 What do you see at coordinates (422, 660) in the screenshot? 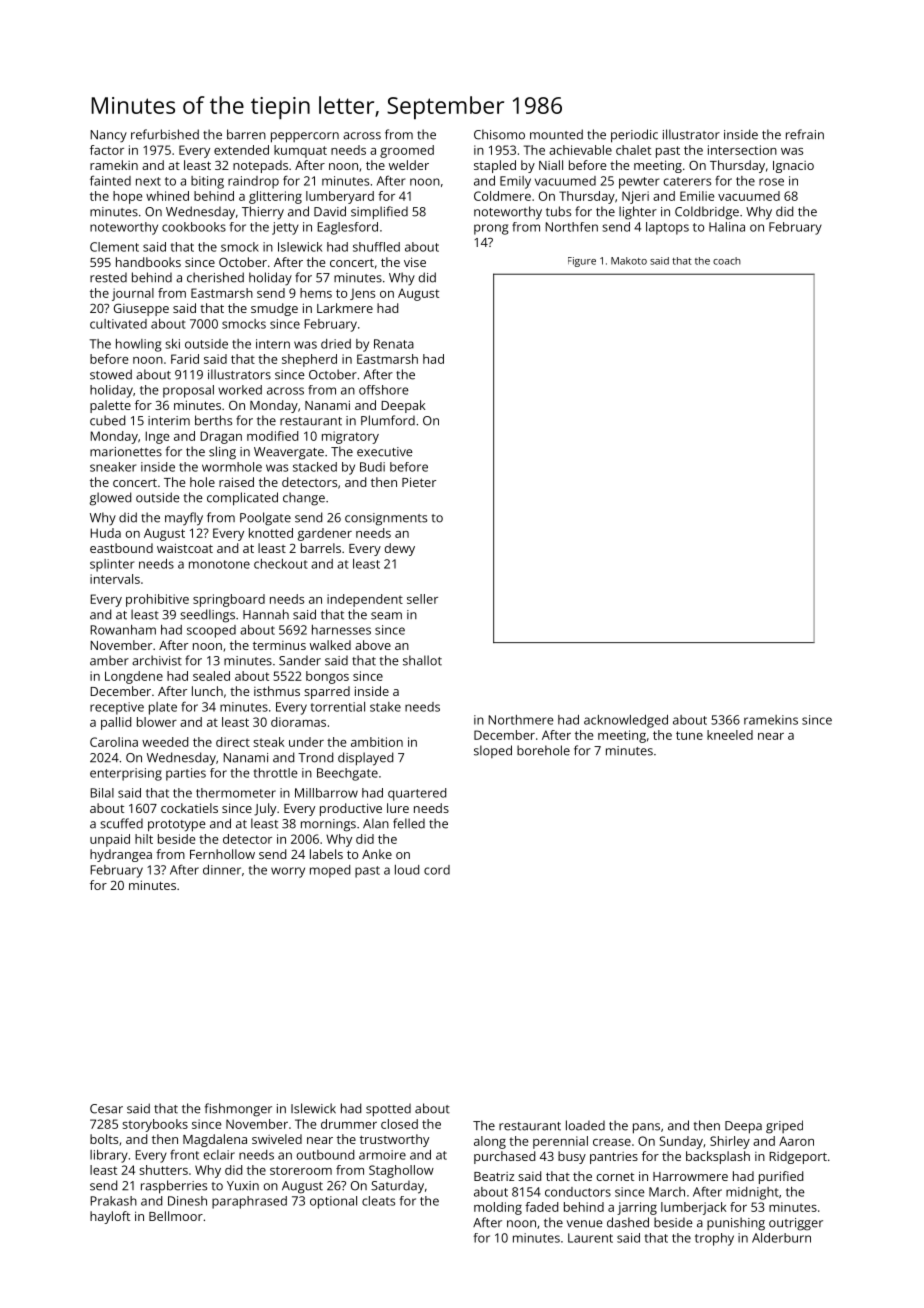
I see `shallot` at bounding box center [422, 660].
